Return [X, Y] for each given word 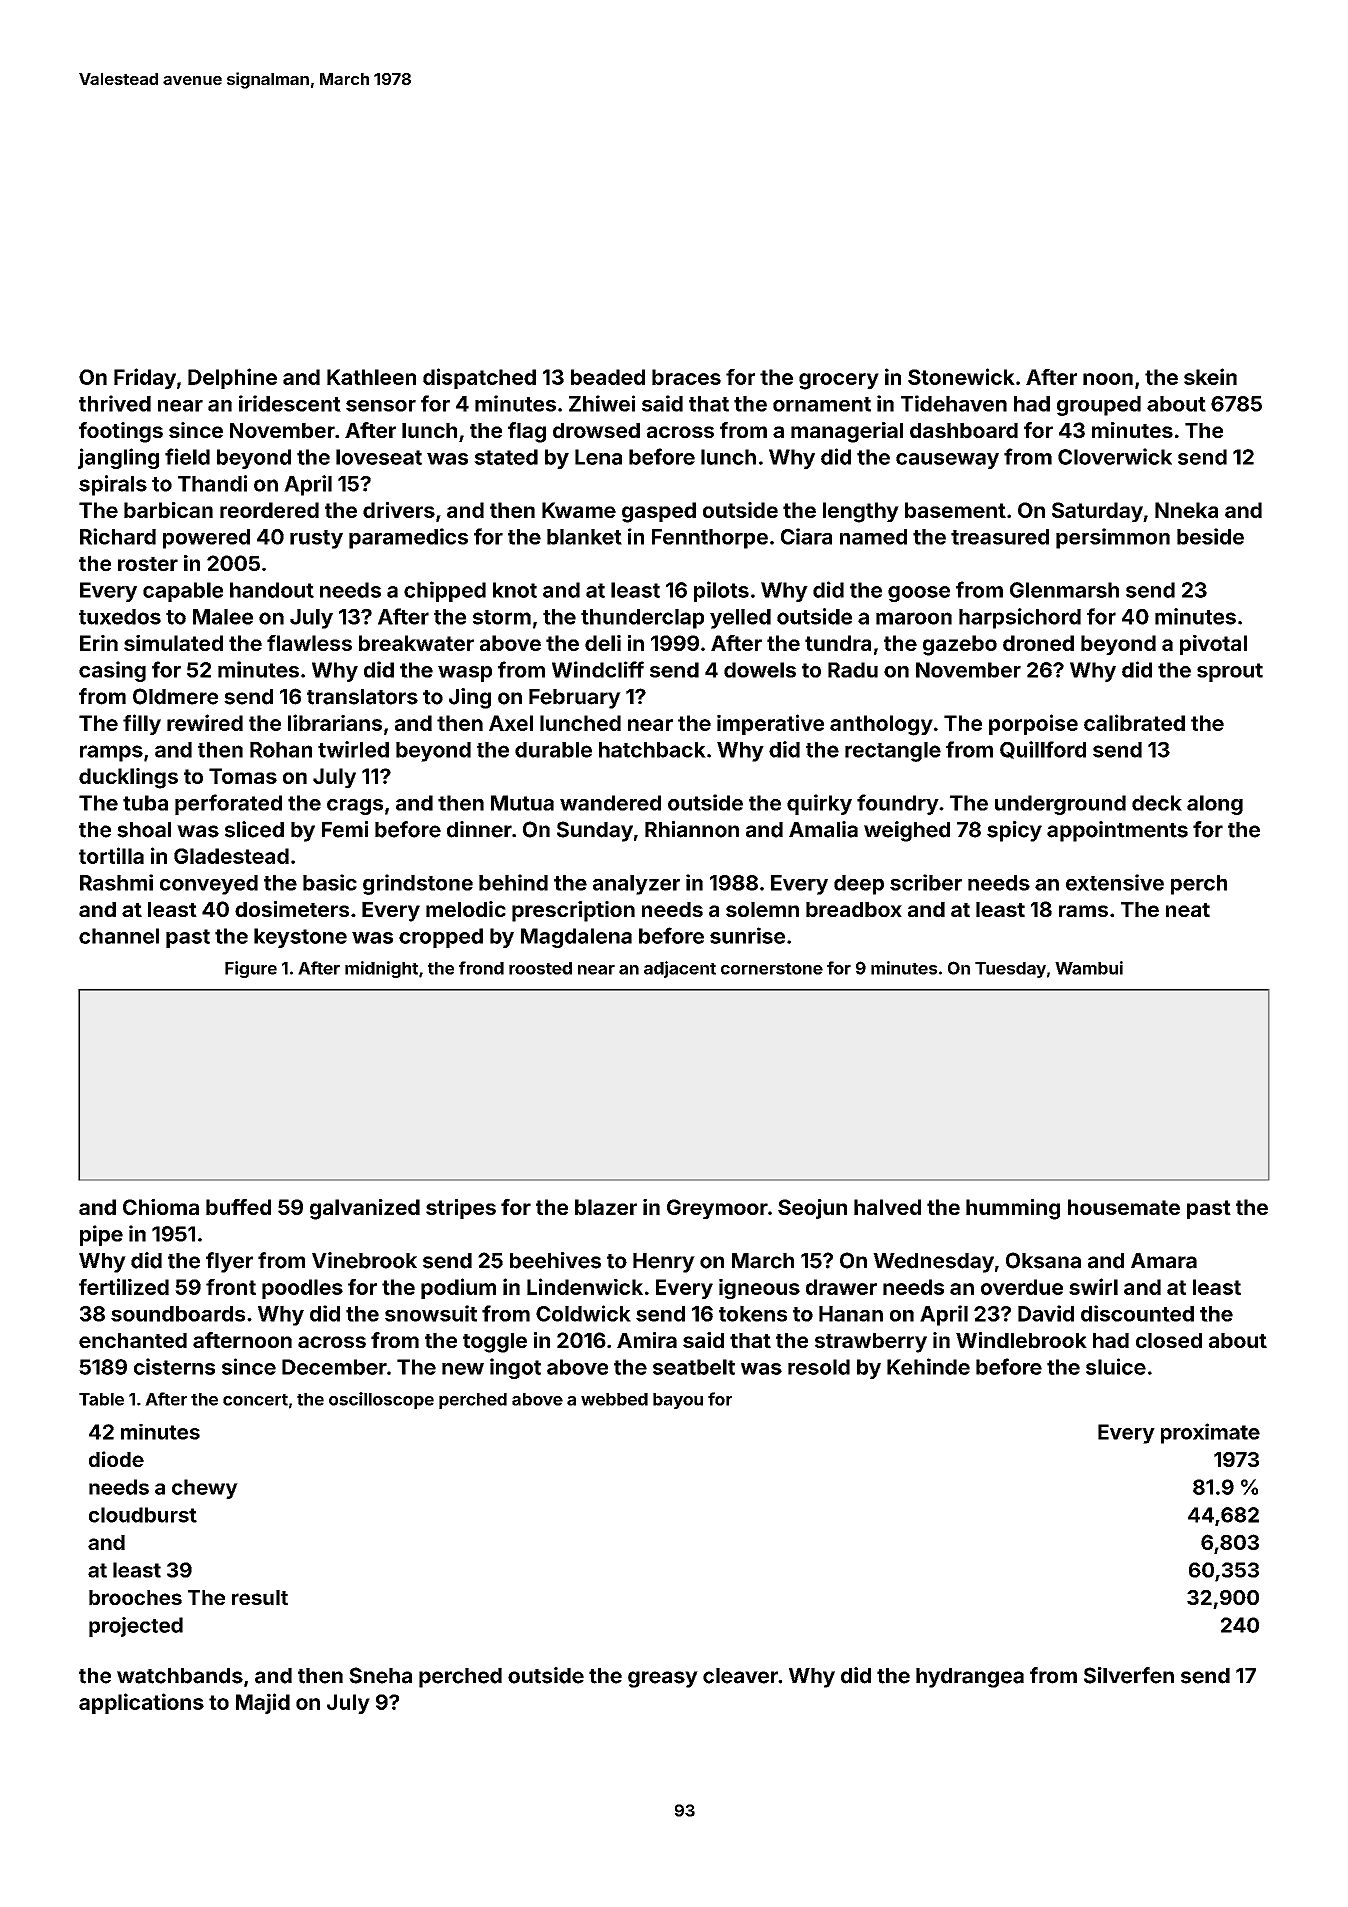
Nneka [1186, 510]
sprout [1230, 672]
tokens [753, 1314]
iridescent [290, 403]
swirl [1093, 1286]
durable [553, 750]
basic [330, 882]
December [334, 1367]
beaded [608, 377]
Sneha [380, 1675]
